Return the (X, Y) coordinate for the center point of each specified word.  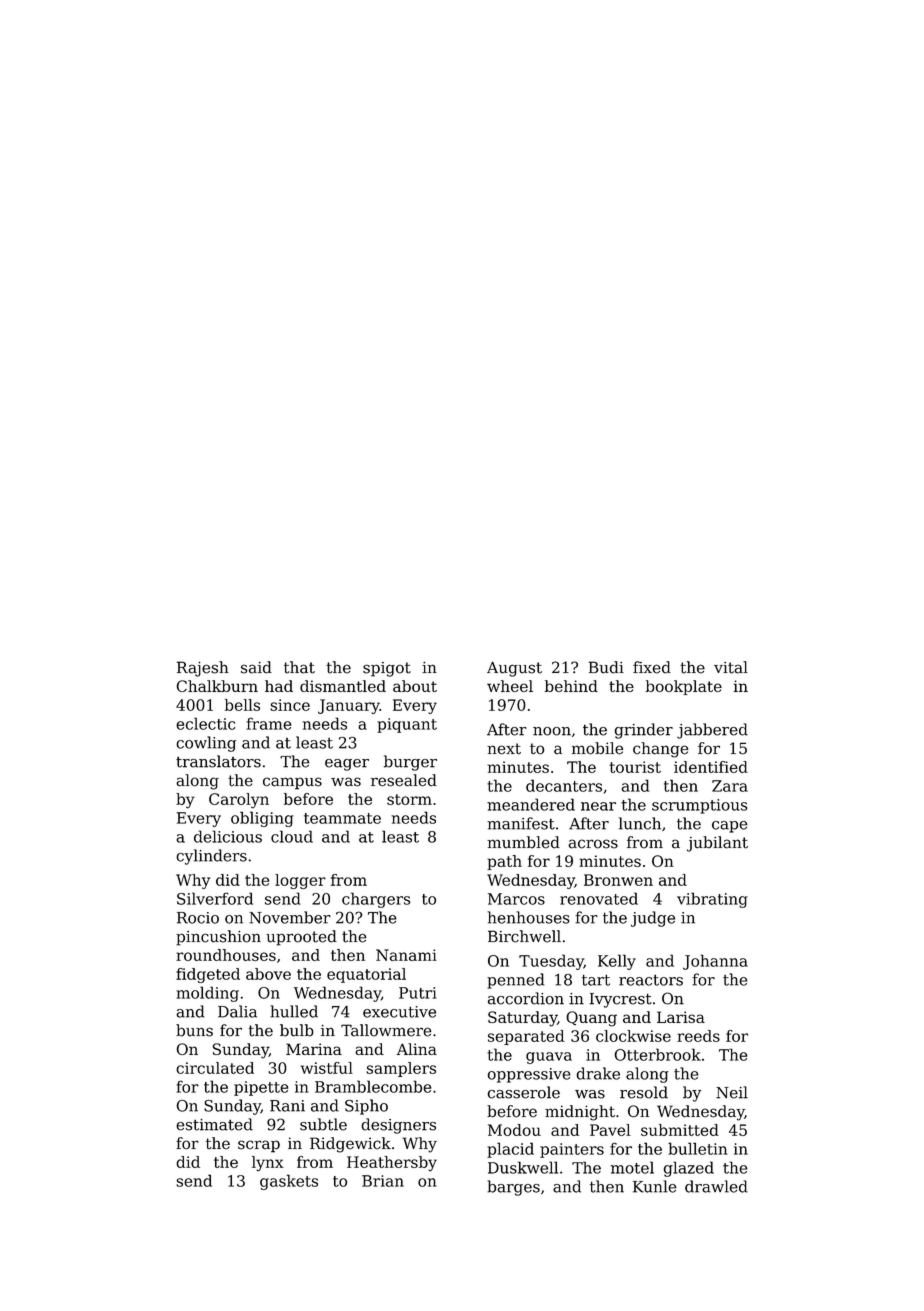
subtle (323, 1124)
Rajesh (203, 669)
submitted (680, 1130)
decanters (564, 785)
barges (513, 1188)
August (514, 669)
